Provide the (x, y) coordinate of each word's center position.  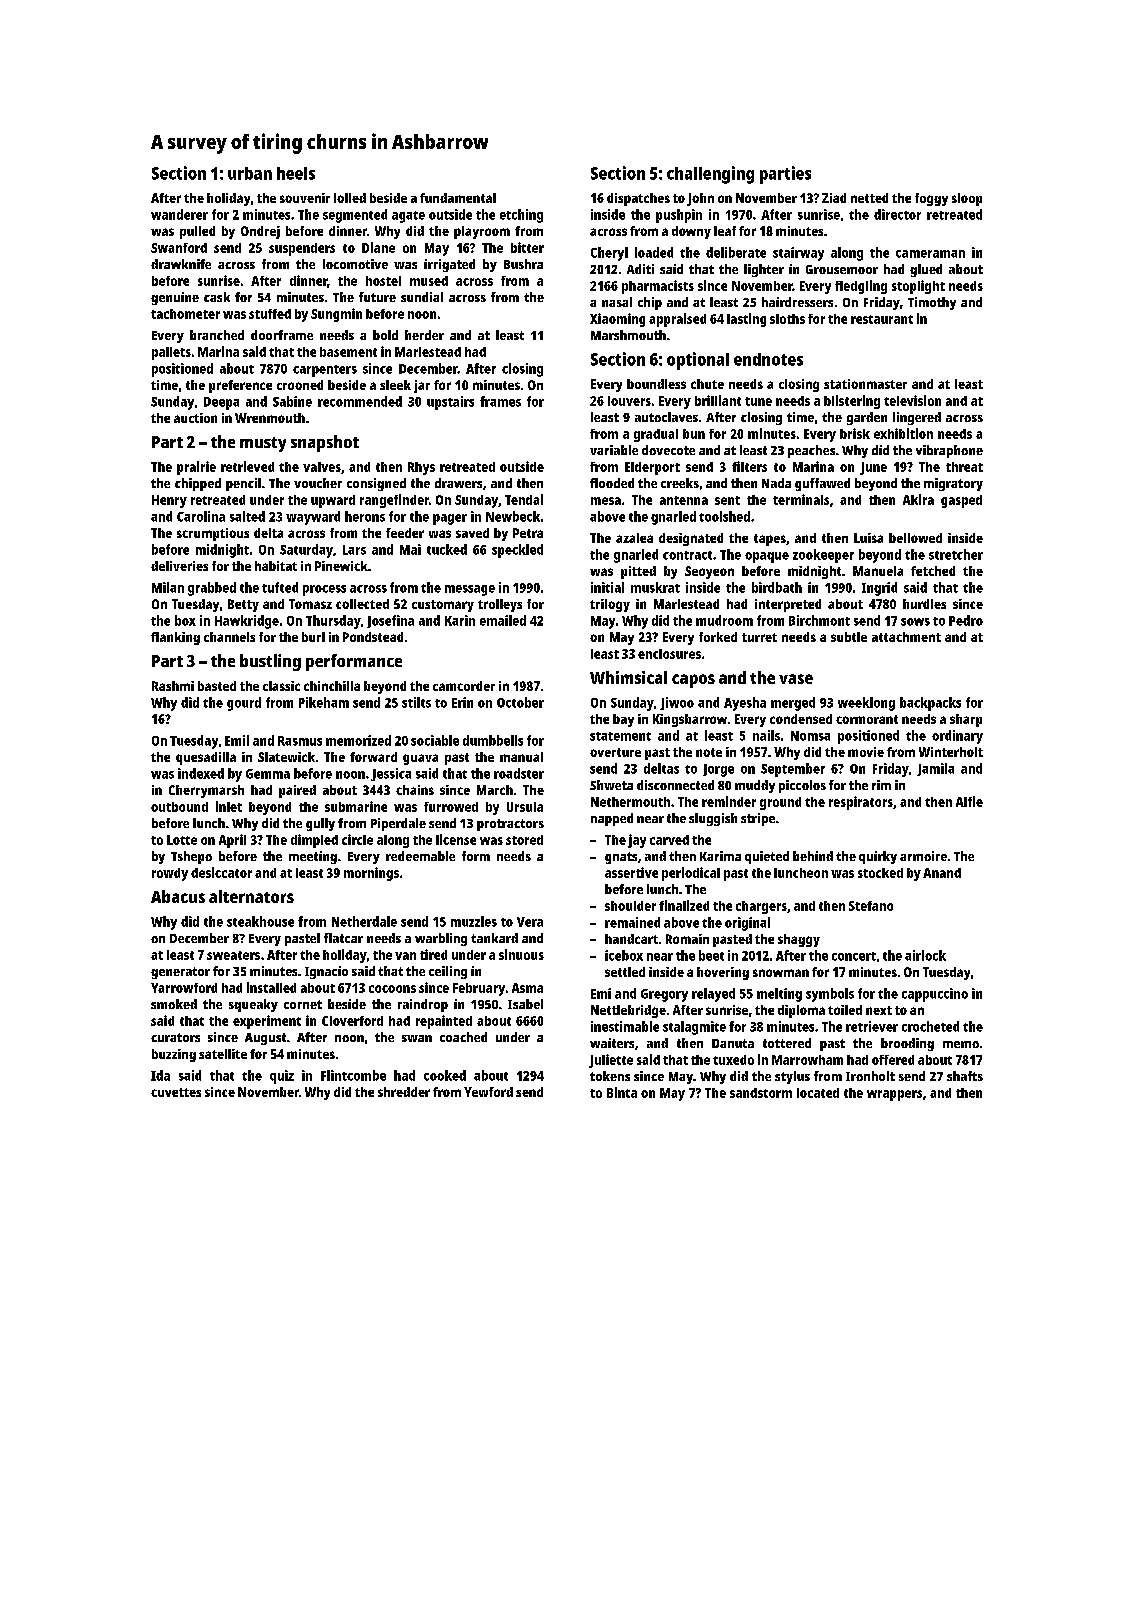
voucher (318, 483)
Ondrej (260, 232)
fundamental (458, 198)
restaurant (882, 319)
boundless (656, 384)
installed (271, 987)
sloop (967, 199)
